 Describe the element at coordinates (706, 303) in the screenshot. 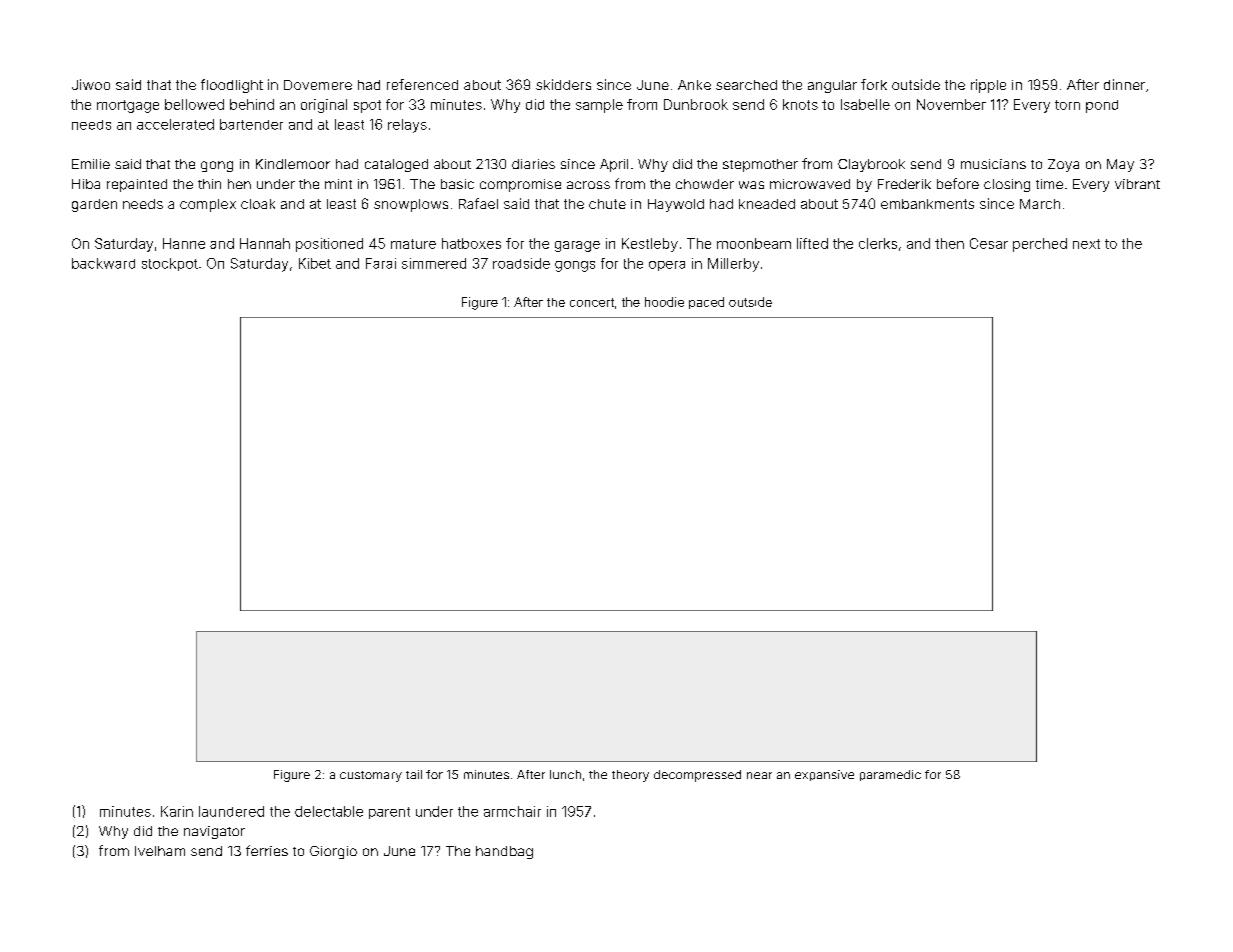

I see `paced` at that location.
